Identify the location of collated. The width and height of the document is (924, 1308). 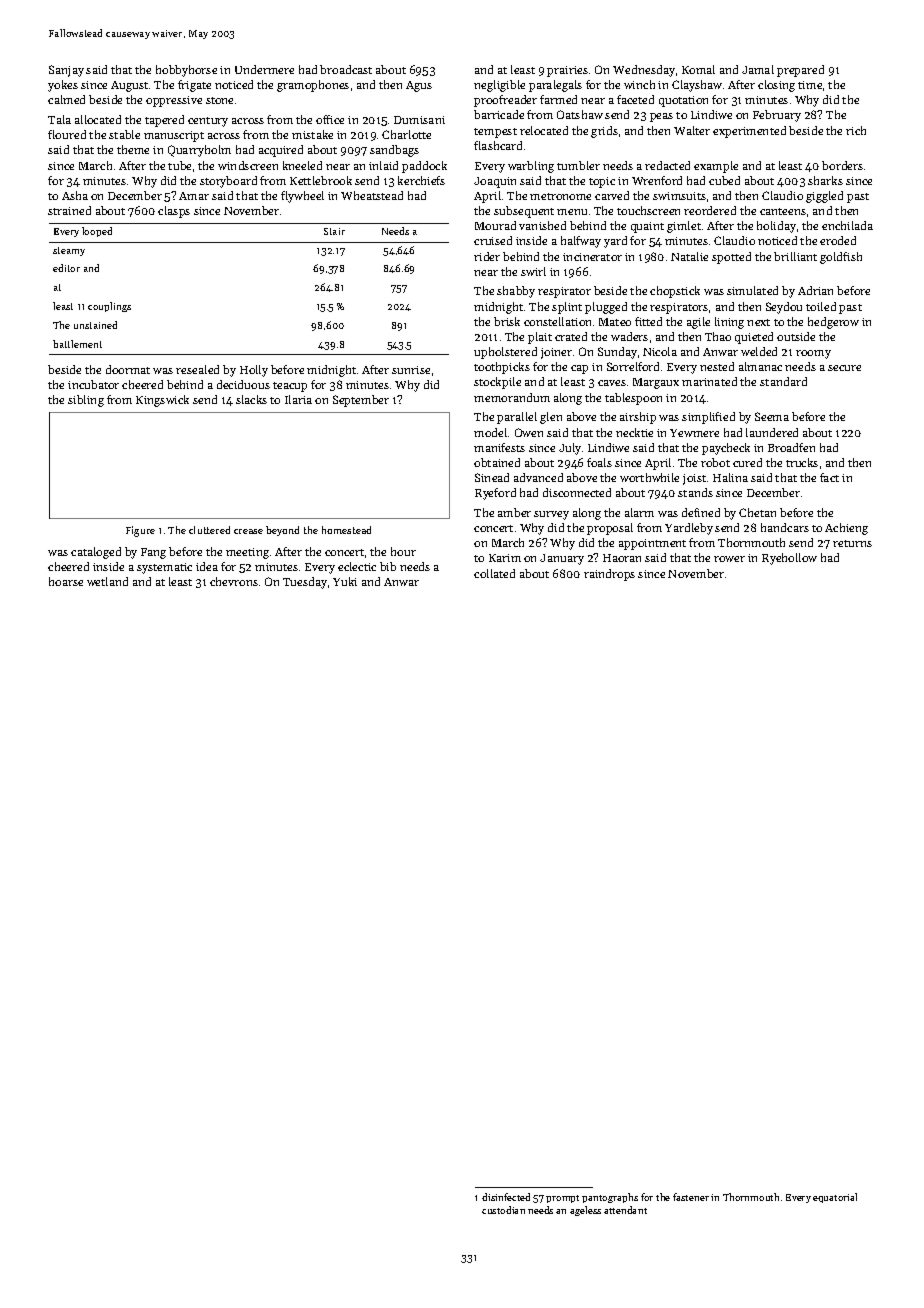
(494, 573).
